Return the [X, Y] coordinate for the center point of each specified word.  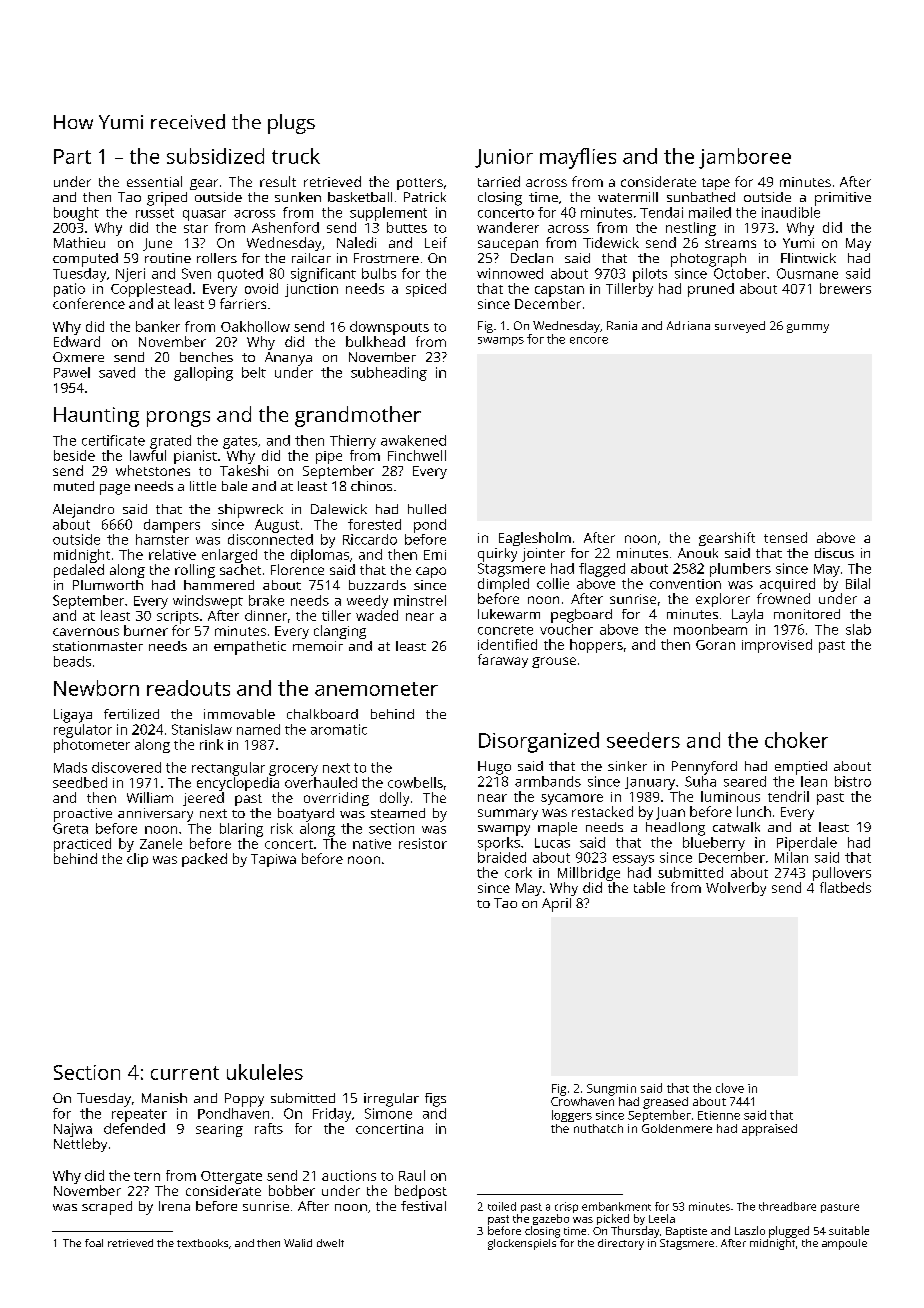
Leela [662, 1218]
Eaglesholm [535, 539]
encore [589, 340]
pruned [711, 290]
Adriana [688, 325]
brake [266, 600]
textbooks [202, 1243]
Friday [332, 1115]
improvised [777, 646]
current [185, 1073]
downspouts [389, 328]
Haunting [96, 417]
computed [85, 260]
